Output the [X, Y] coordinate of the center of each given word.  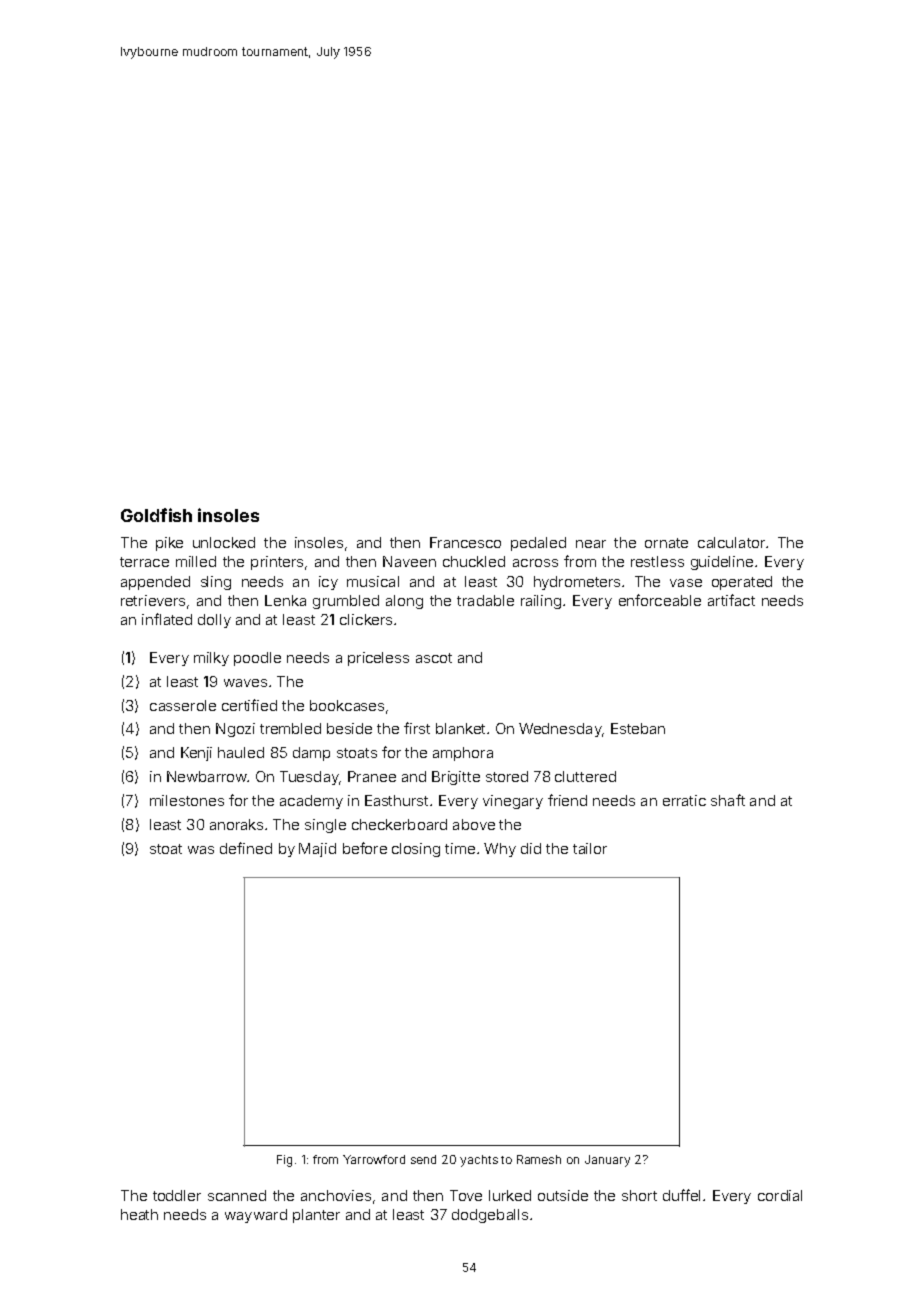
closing [416, 850]
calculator [731, 542]
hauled [241, 752]
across [535, 563]
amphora [463, 754]
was [201, 850]
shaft [728, 800]
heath [139, 1214]
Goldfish [156, 515]
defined [246, 848]
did [531, 848]
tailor [590, 848]
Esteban [638, 728]
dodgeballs [490, 1216]
